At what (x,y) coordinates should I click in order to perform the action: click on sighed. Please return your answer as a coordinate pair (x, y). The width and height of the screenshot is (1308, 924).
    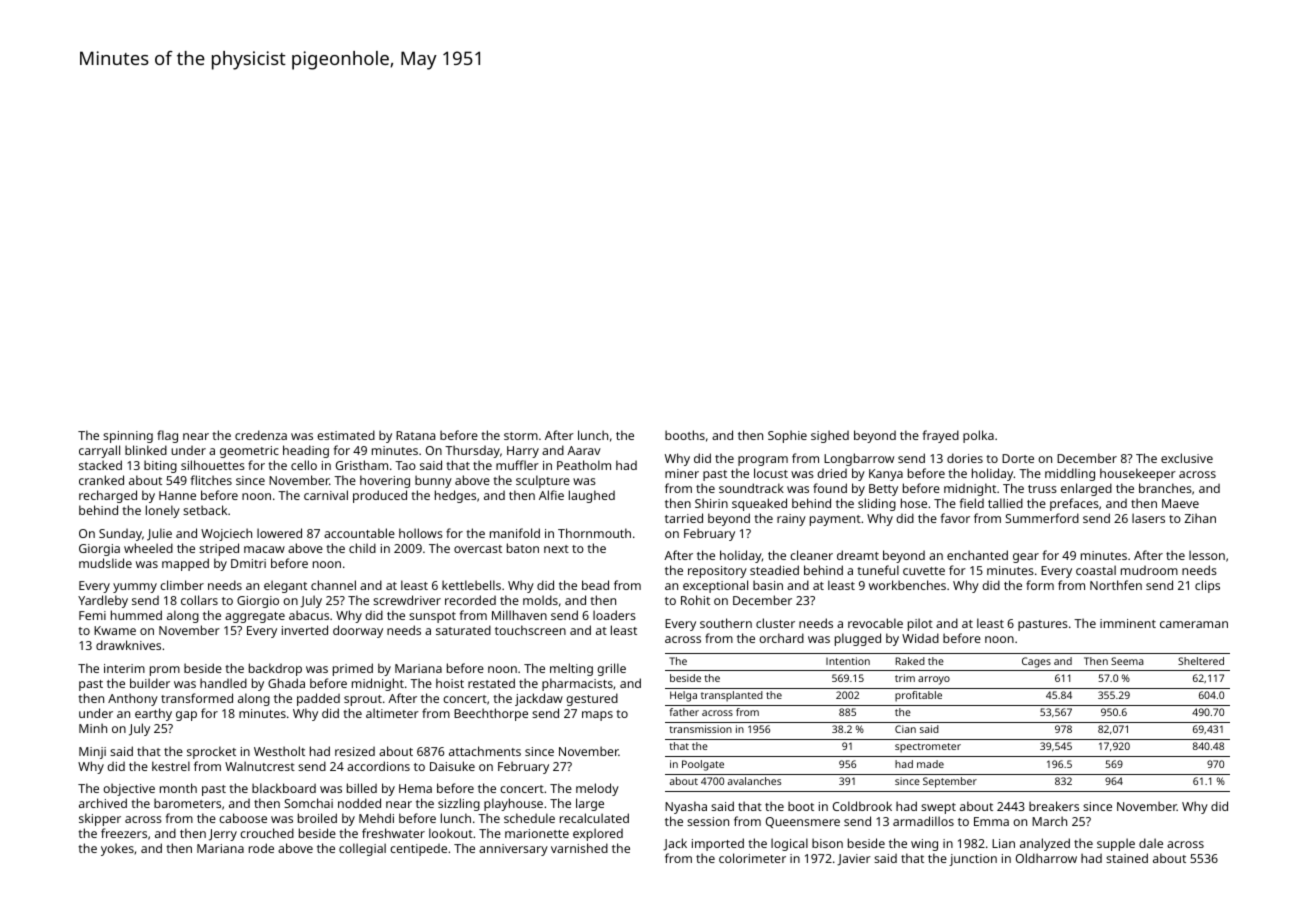
    Looking at the image, I should click on (830, 436).
